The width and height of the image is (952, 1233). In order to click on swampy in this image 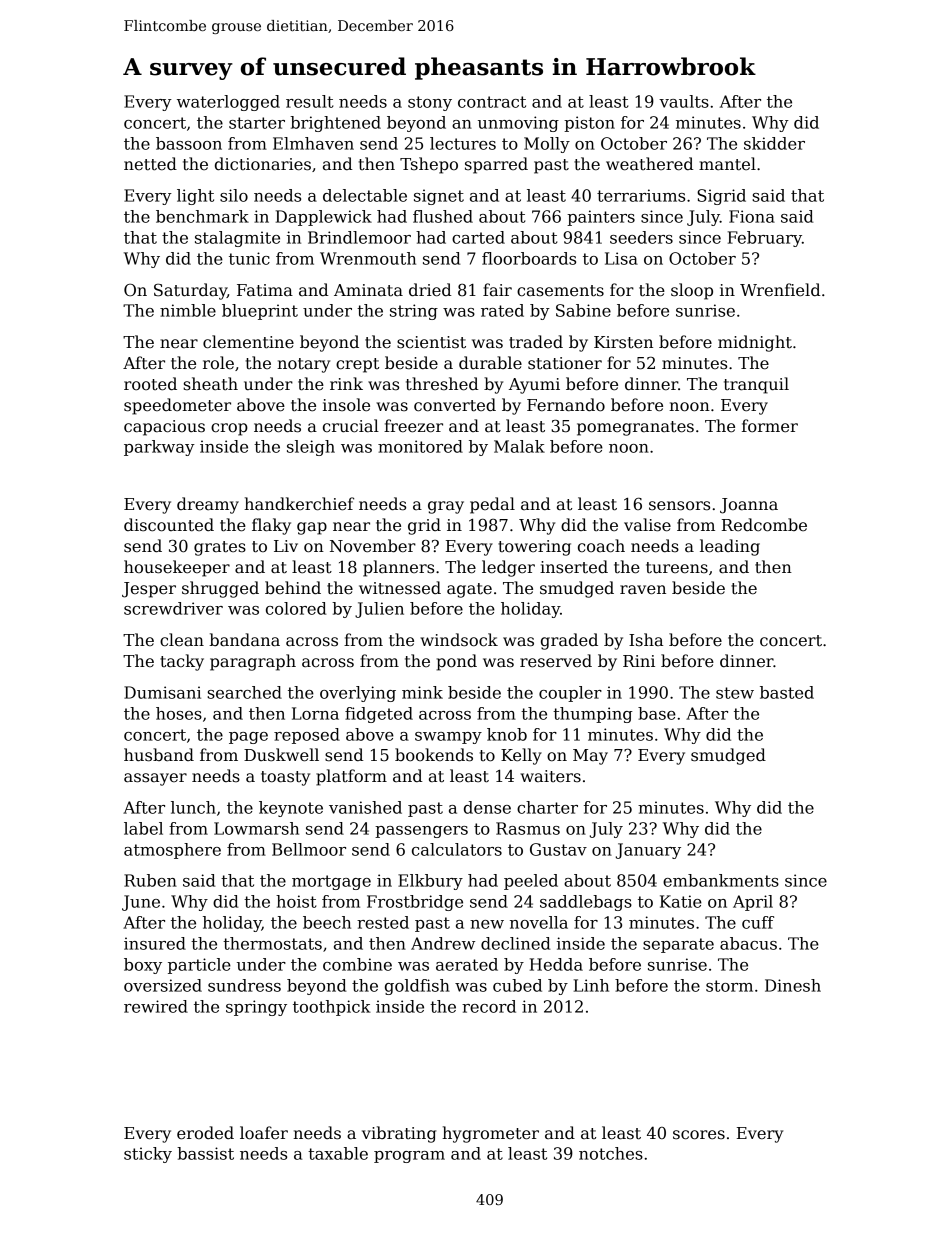, I will do `click(448, 738)`.
